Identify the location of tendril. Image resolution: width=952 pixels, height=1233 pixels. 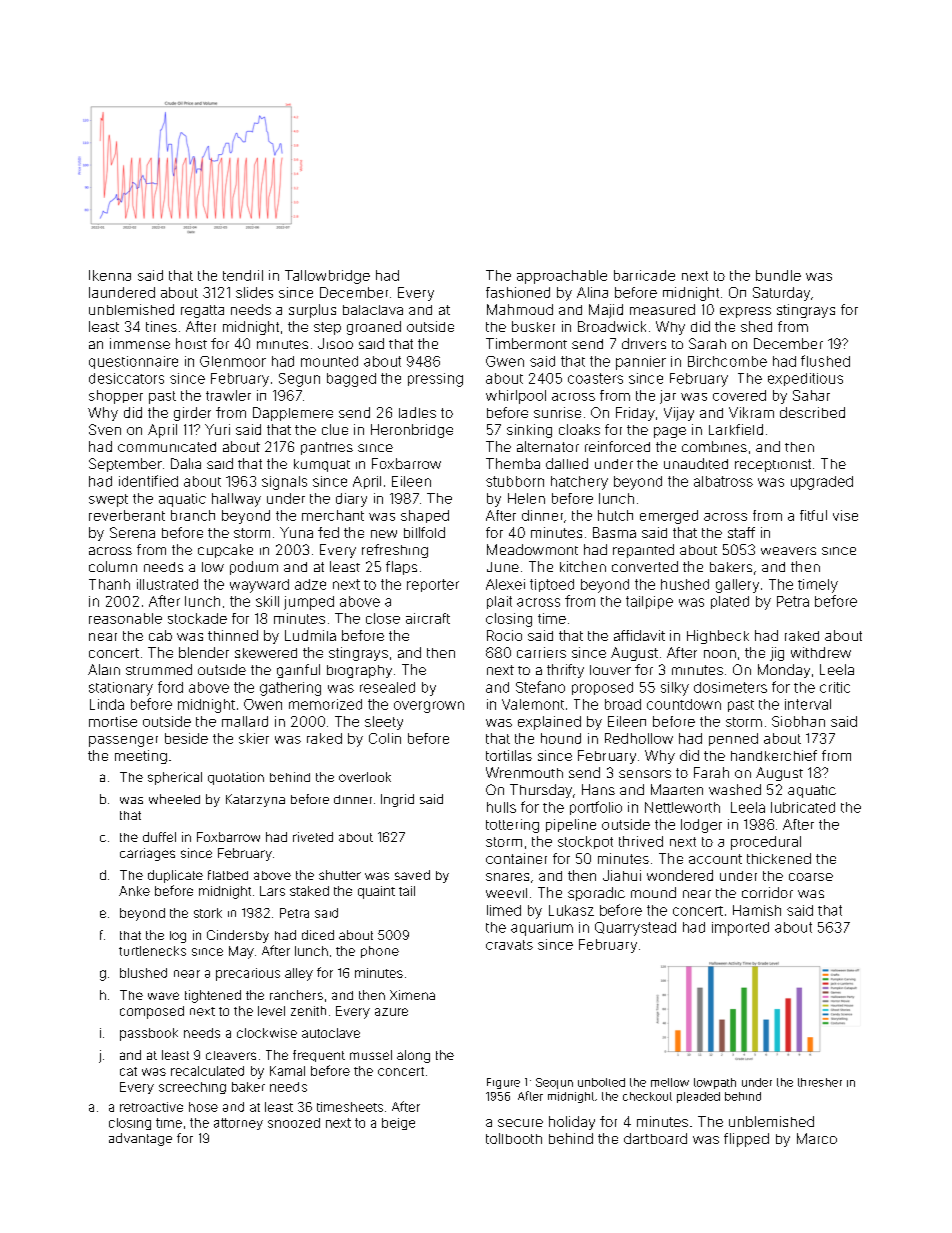
(243, 275).
